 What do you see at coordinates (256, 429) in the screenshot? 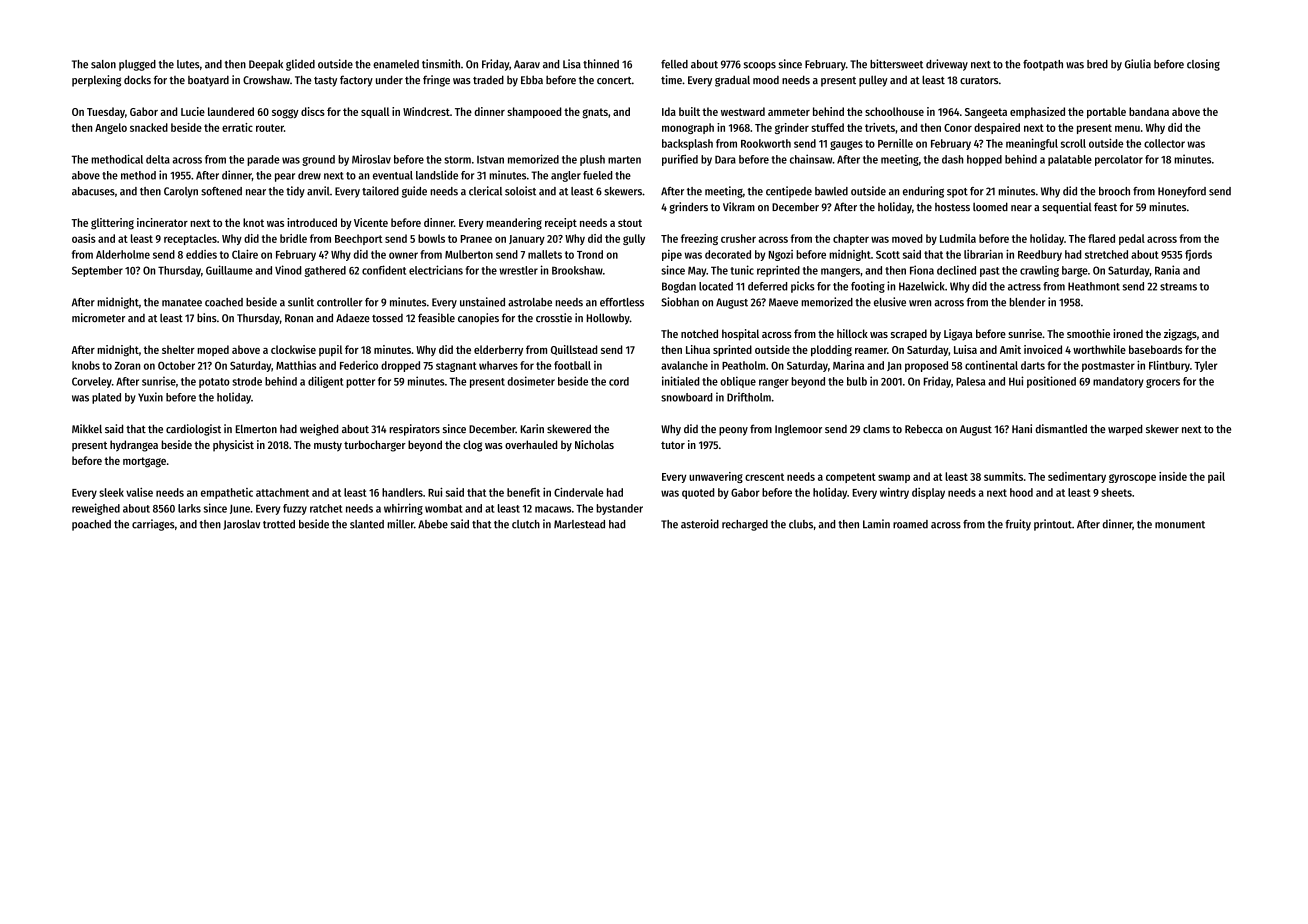
I see `Elmerton` at bounding box center [256, 429].
